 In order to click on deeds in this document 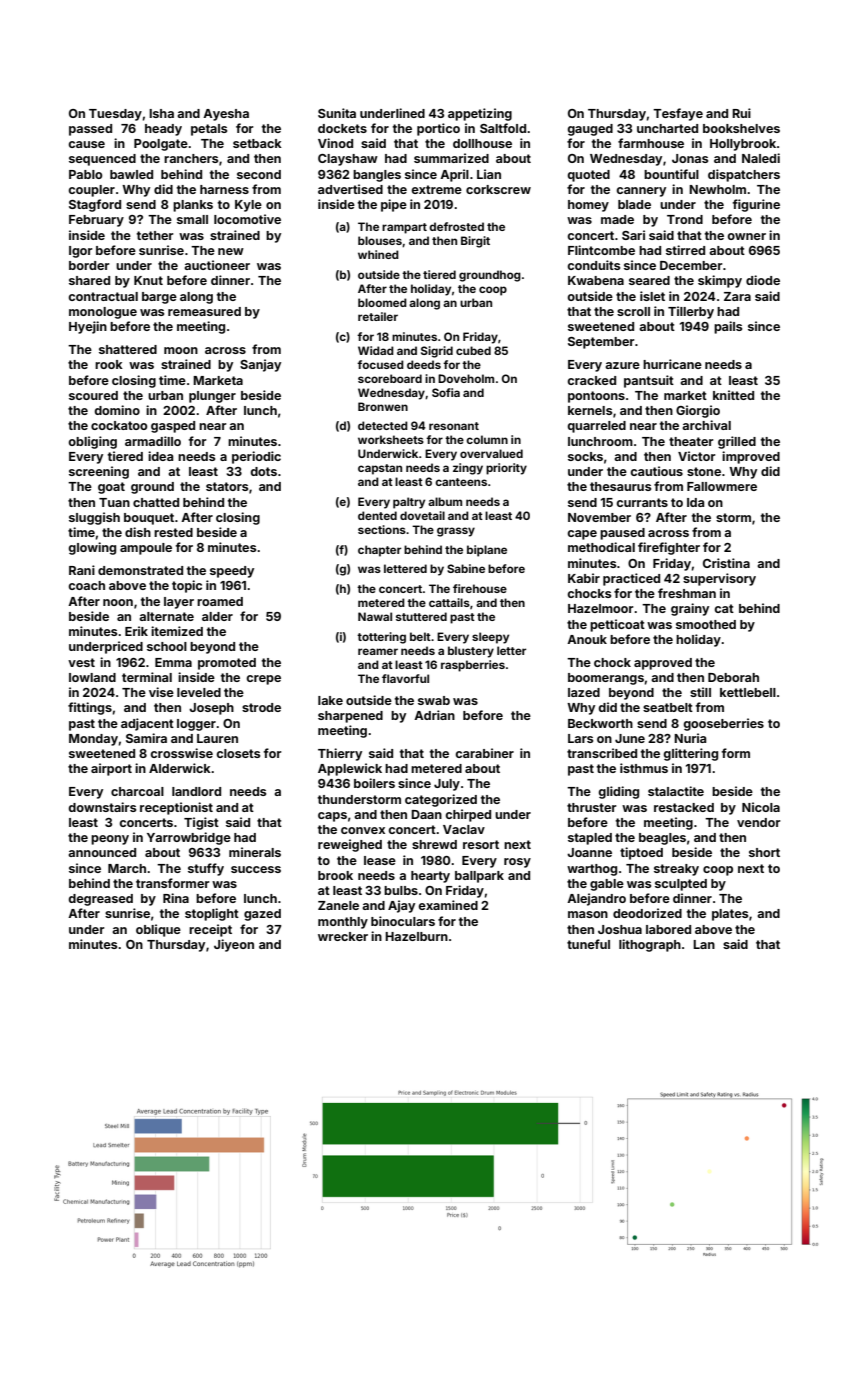, I will do `click(424, 364)`.
